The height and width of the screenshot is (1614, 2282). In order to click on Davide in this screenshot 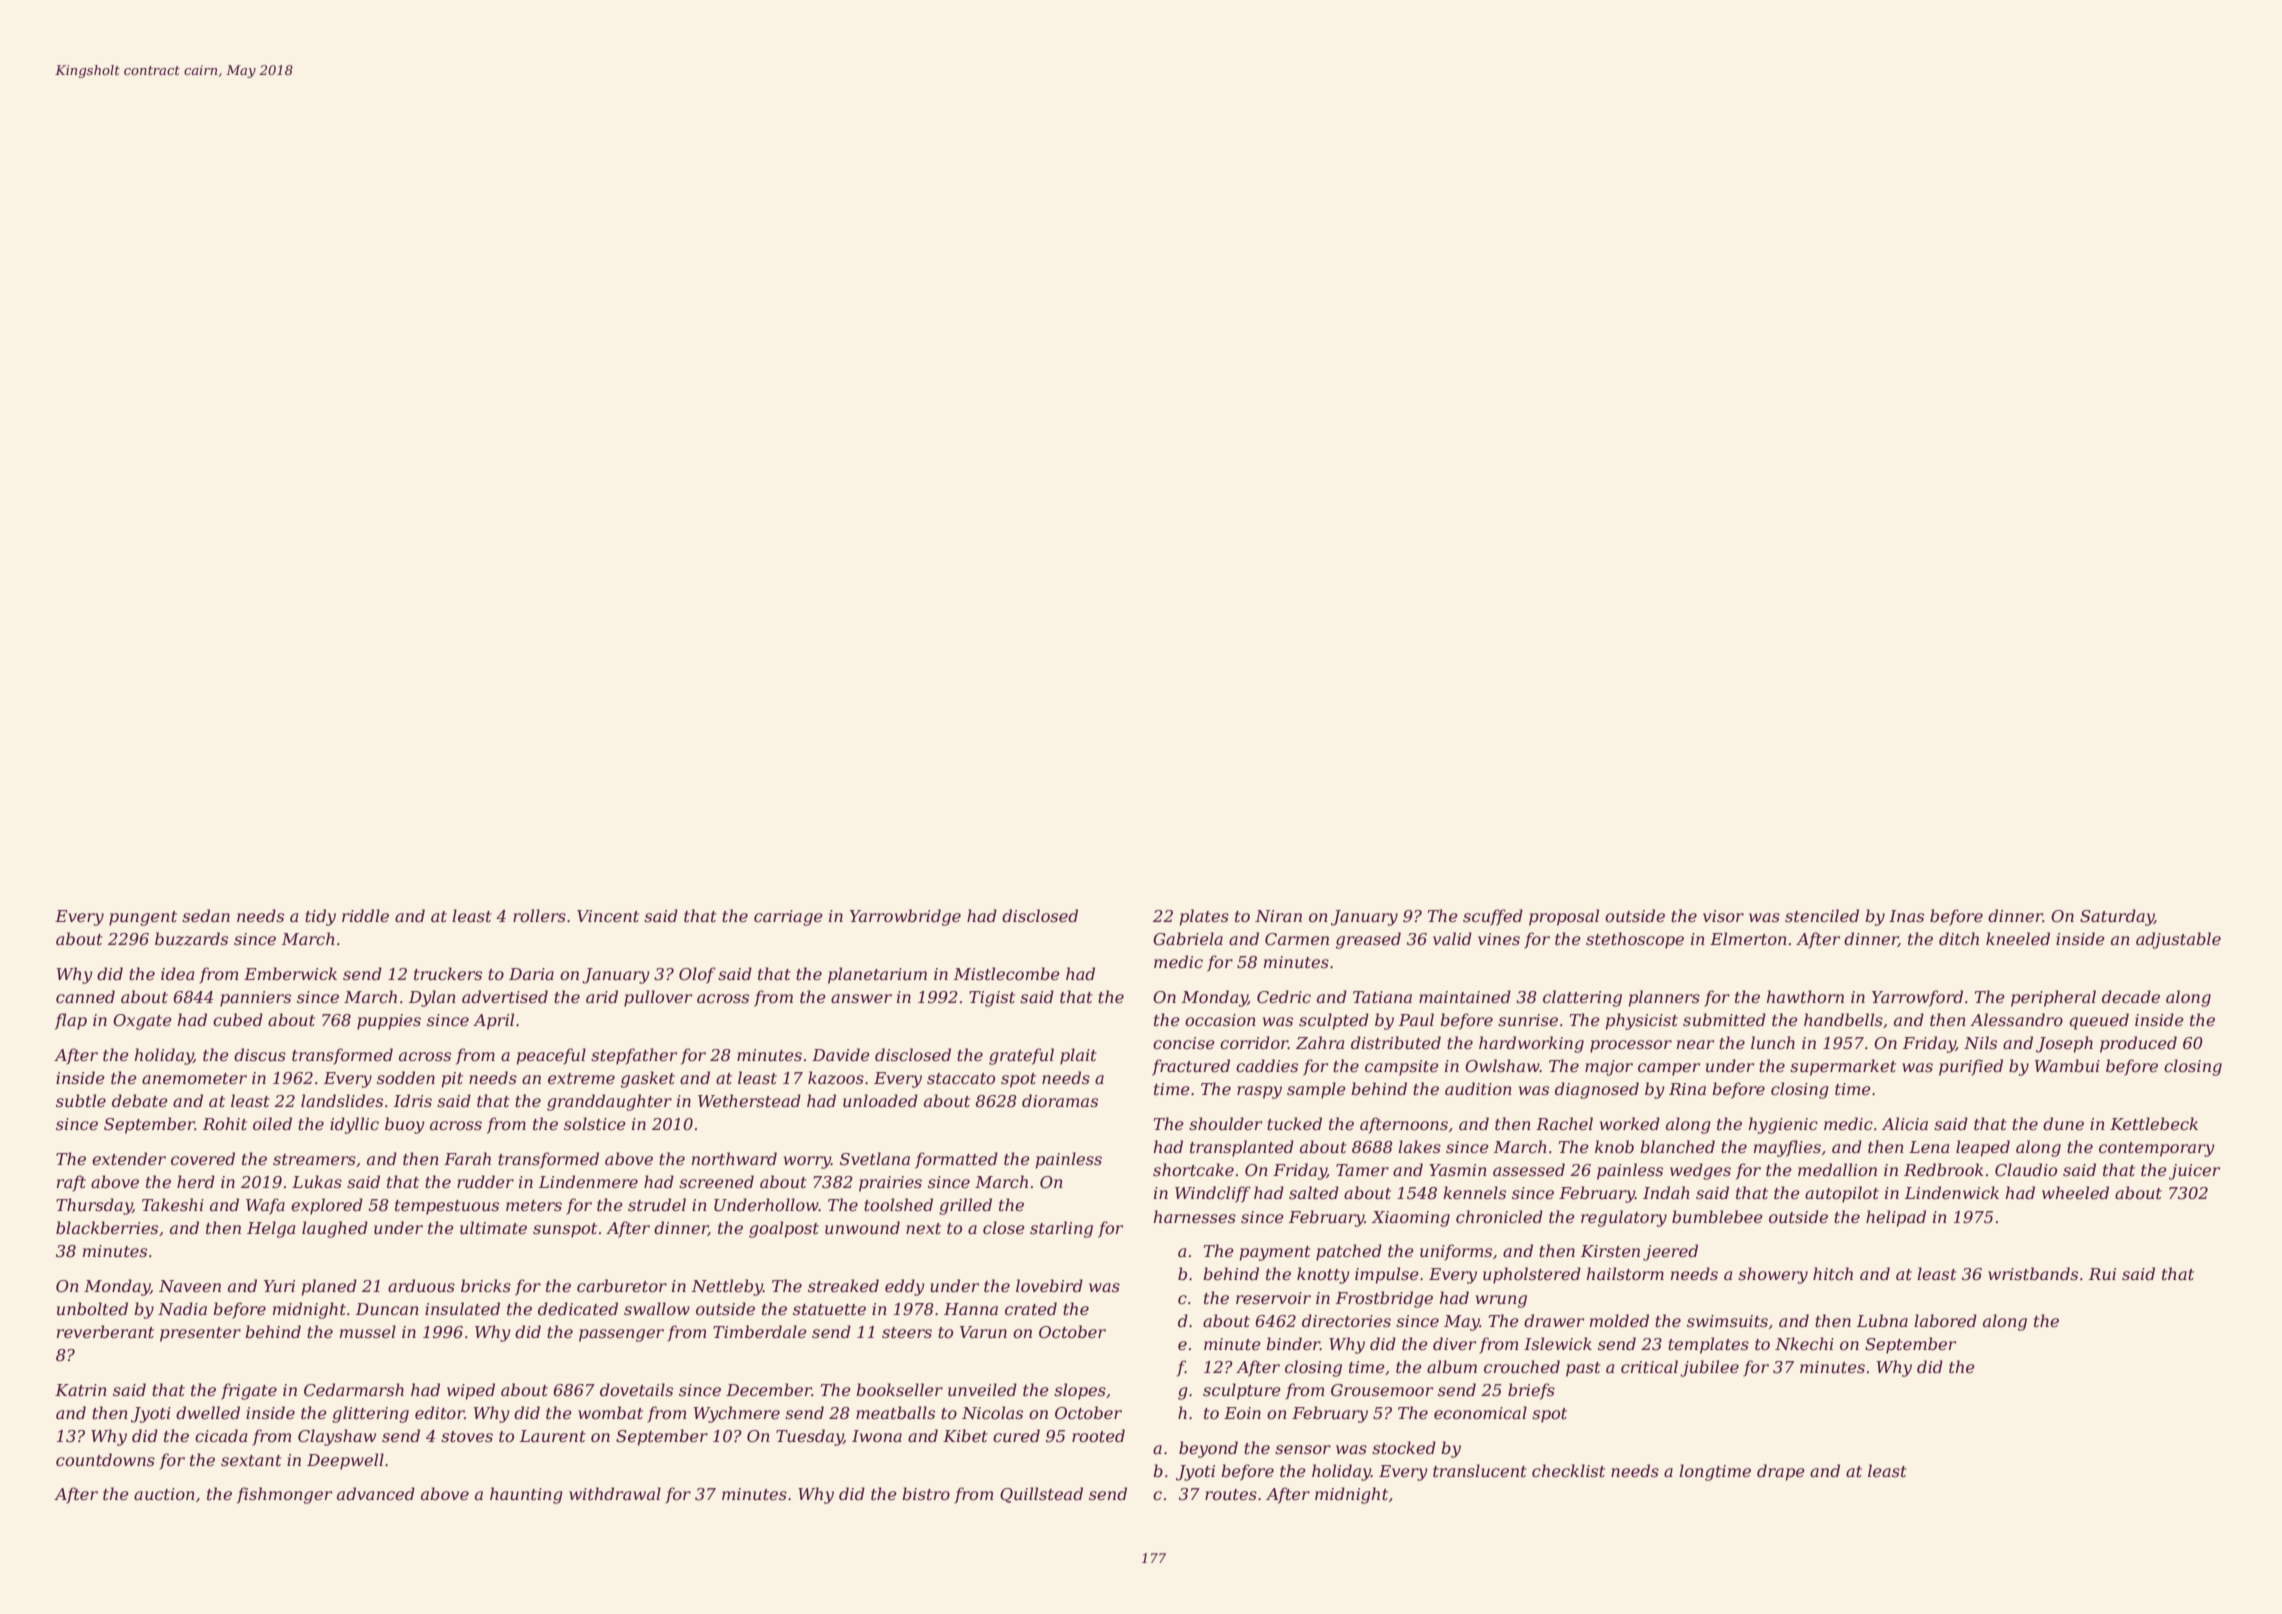, I will do `click(841, 1054)`.
